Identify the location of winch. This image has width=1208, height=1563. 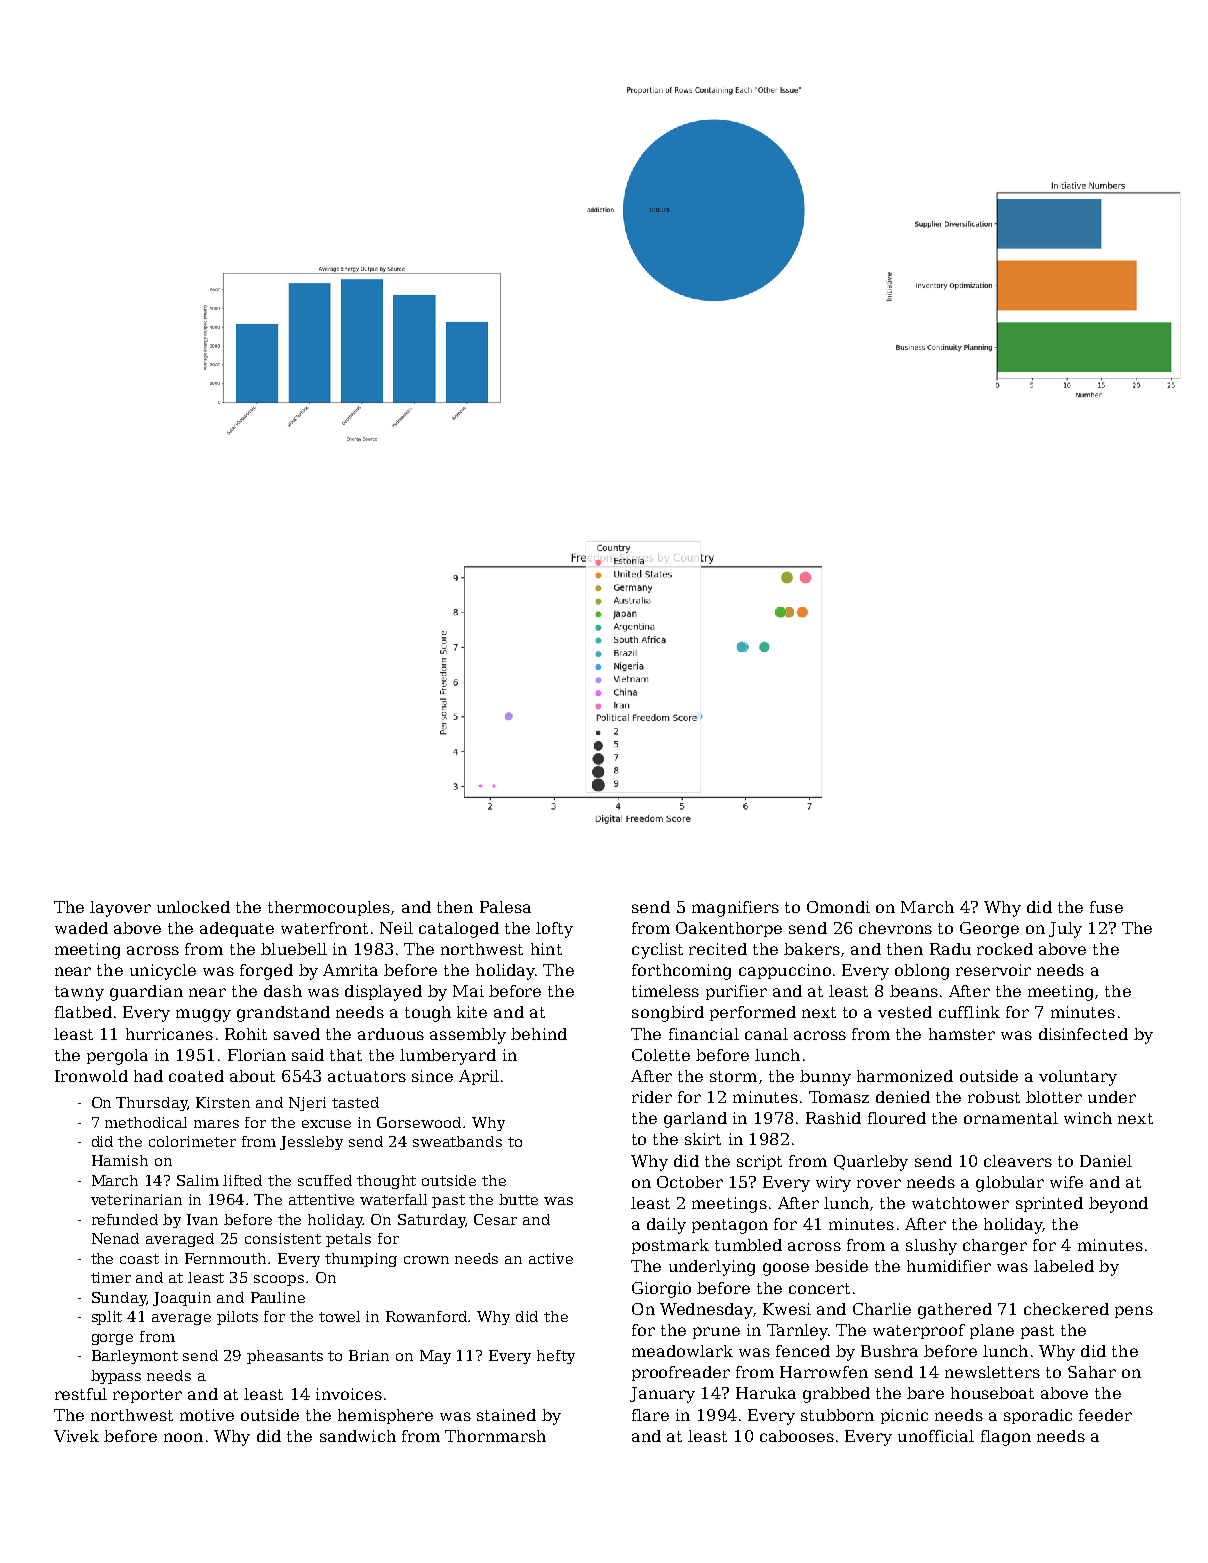
(1088, 1118).
